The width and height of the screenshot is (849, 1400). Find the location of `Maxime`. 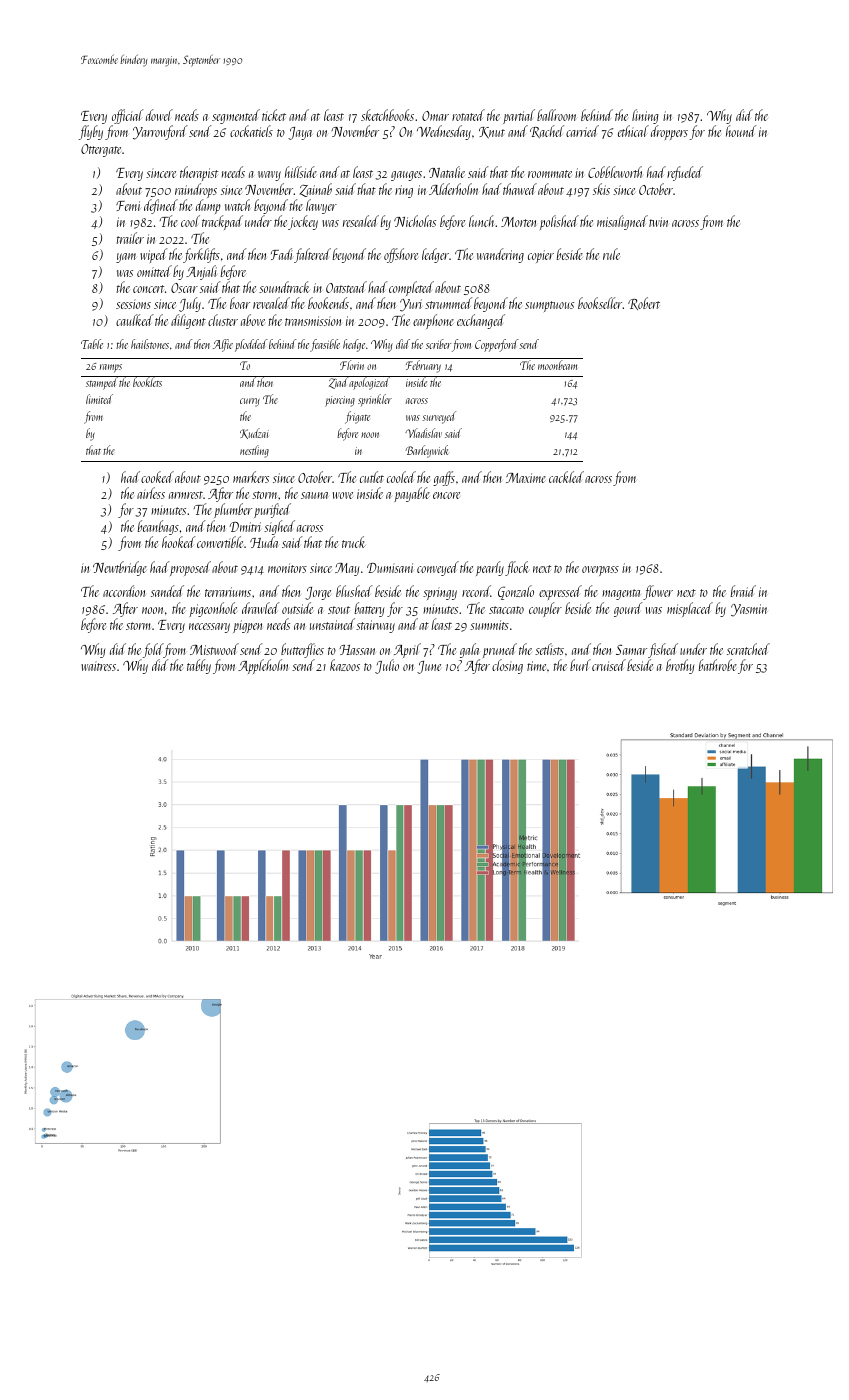

Maxime is located at coordinates (526, 478).
